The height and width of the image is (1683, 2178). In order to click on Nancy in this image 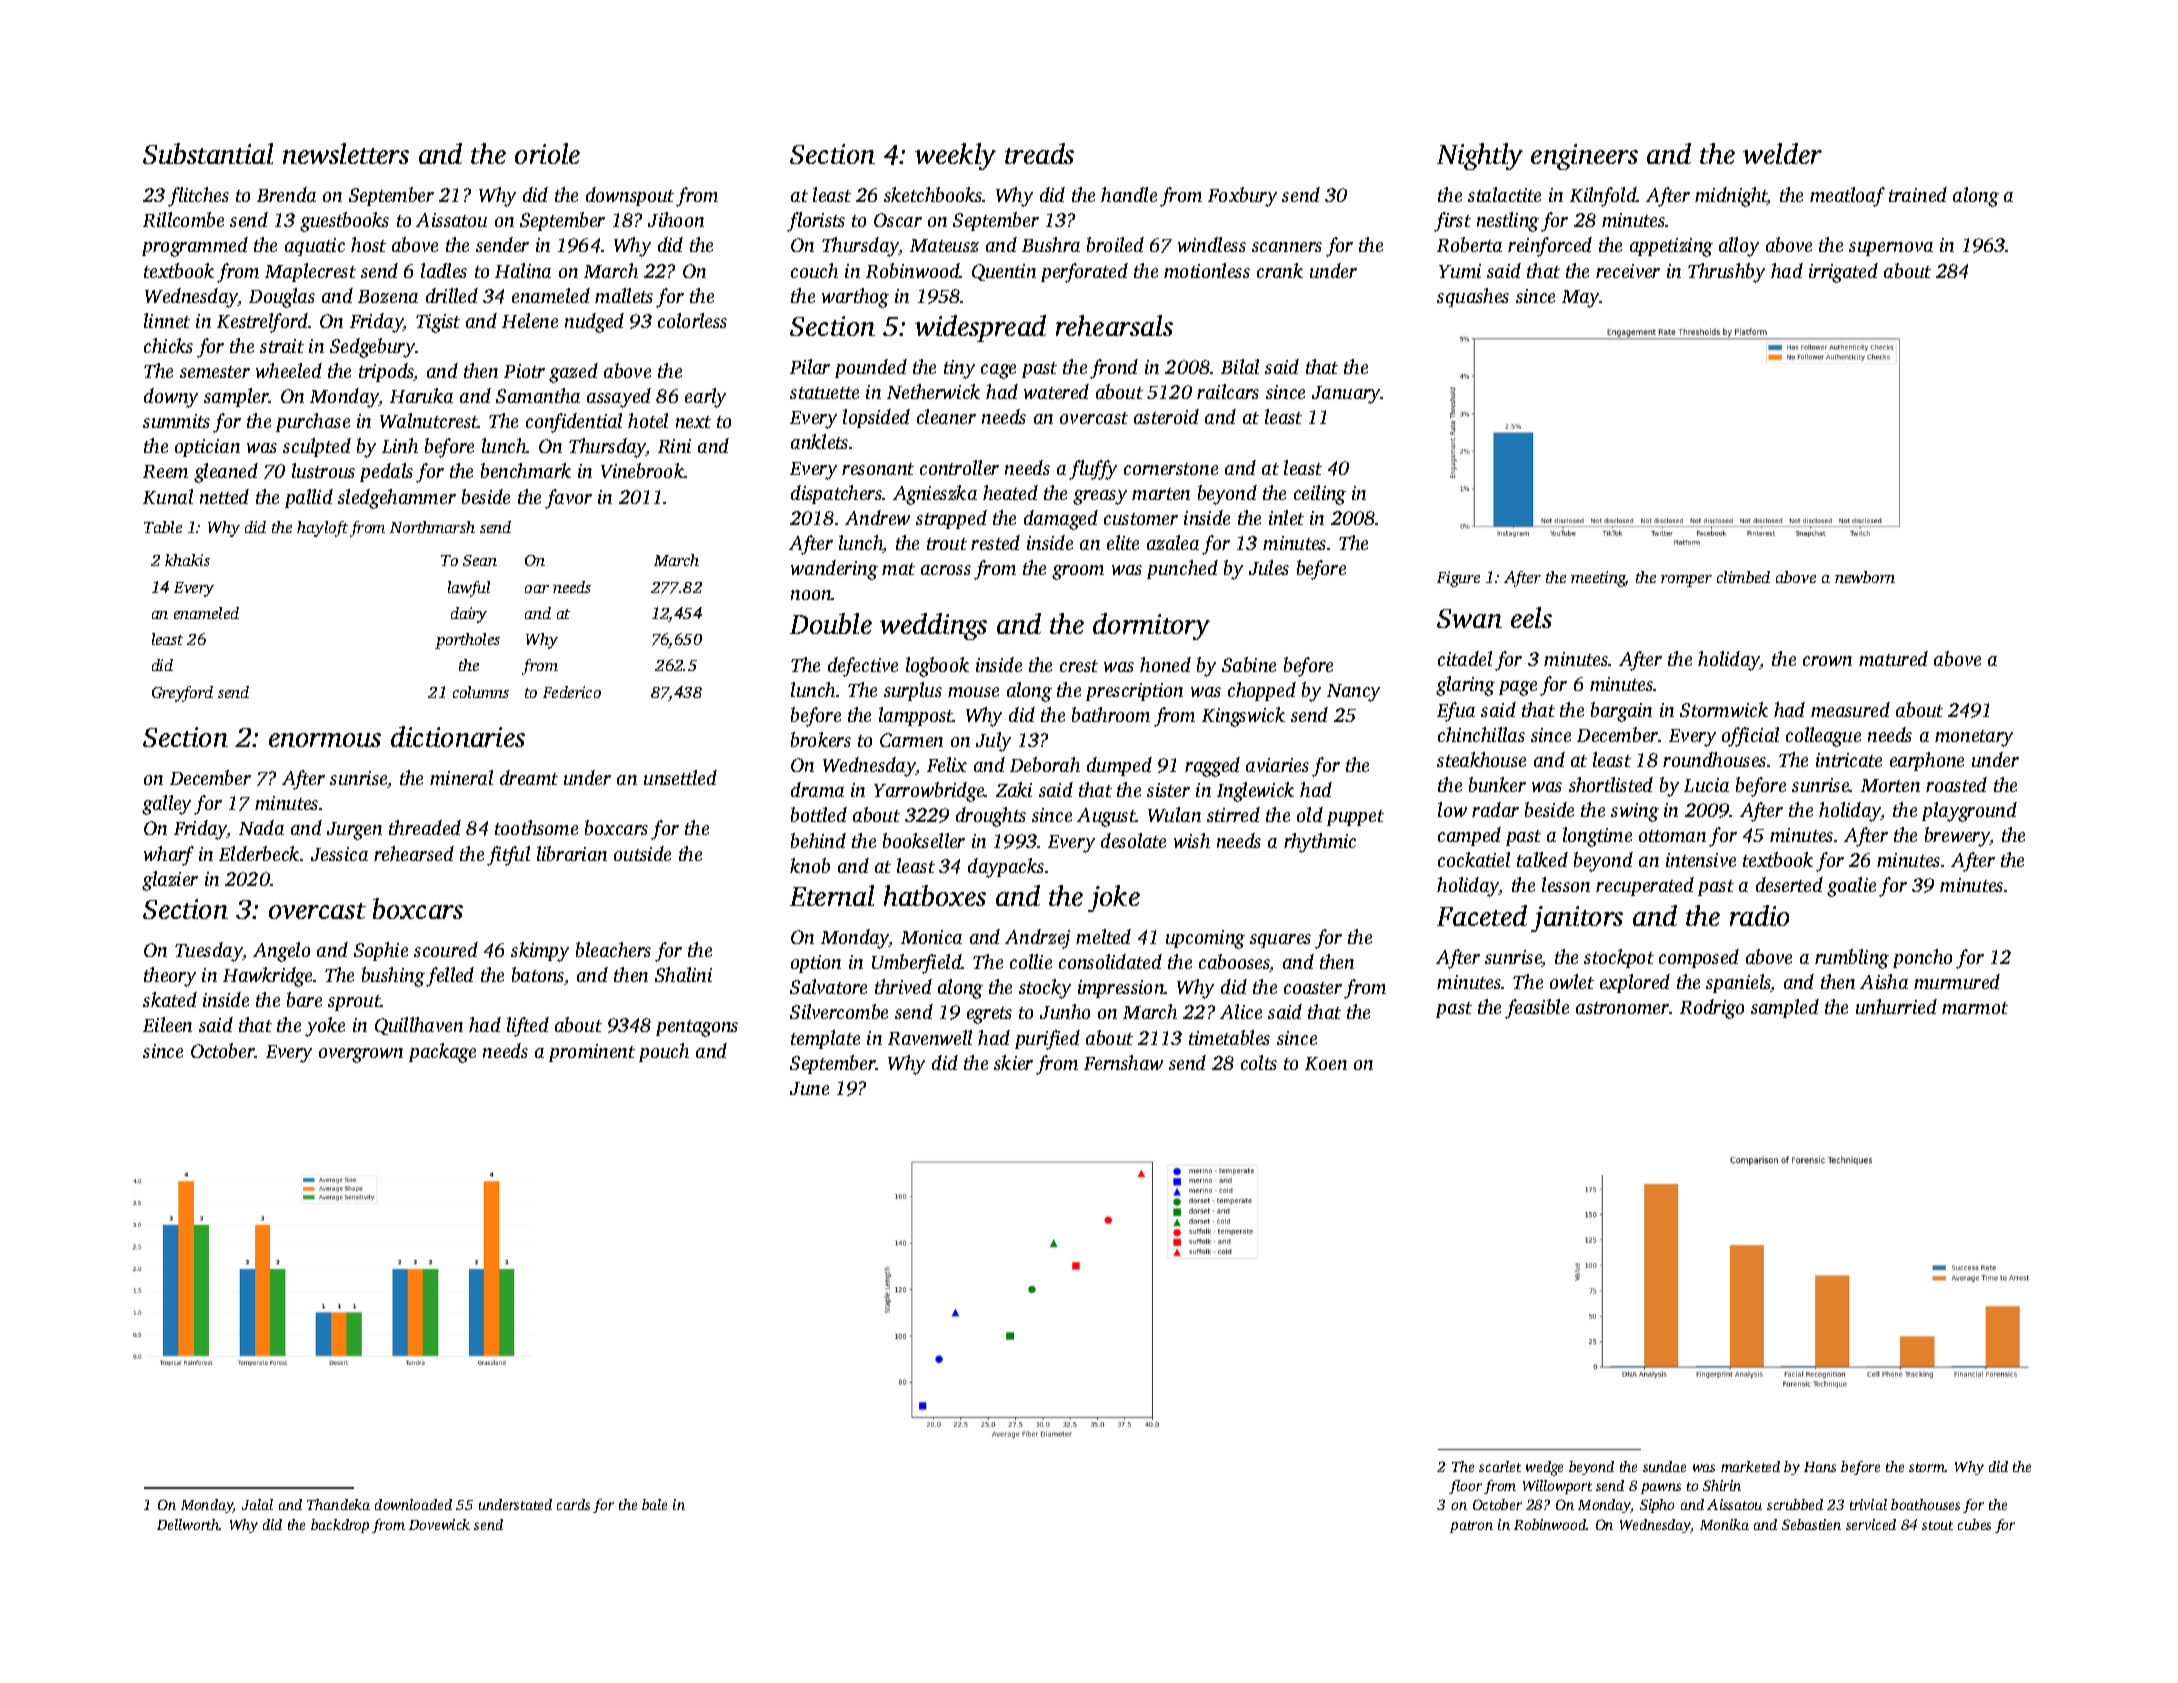, I will do `click(1353, 693)`.
